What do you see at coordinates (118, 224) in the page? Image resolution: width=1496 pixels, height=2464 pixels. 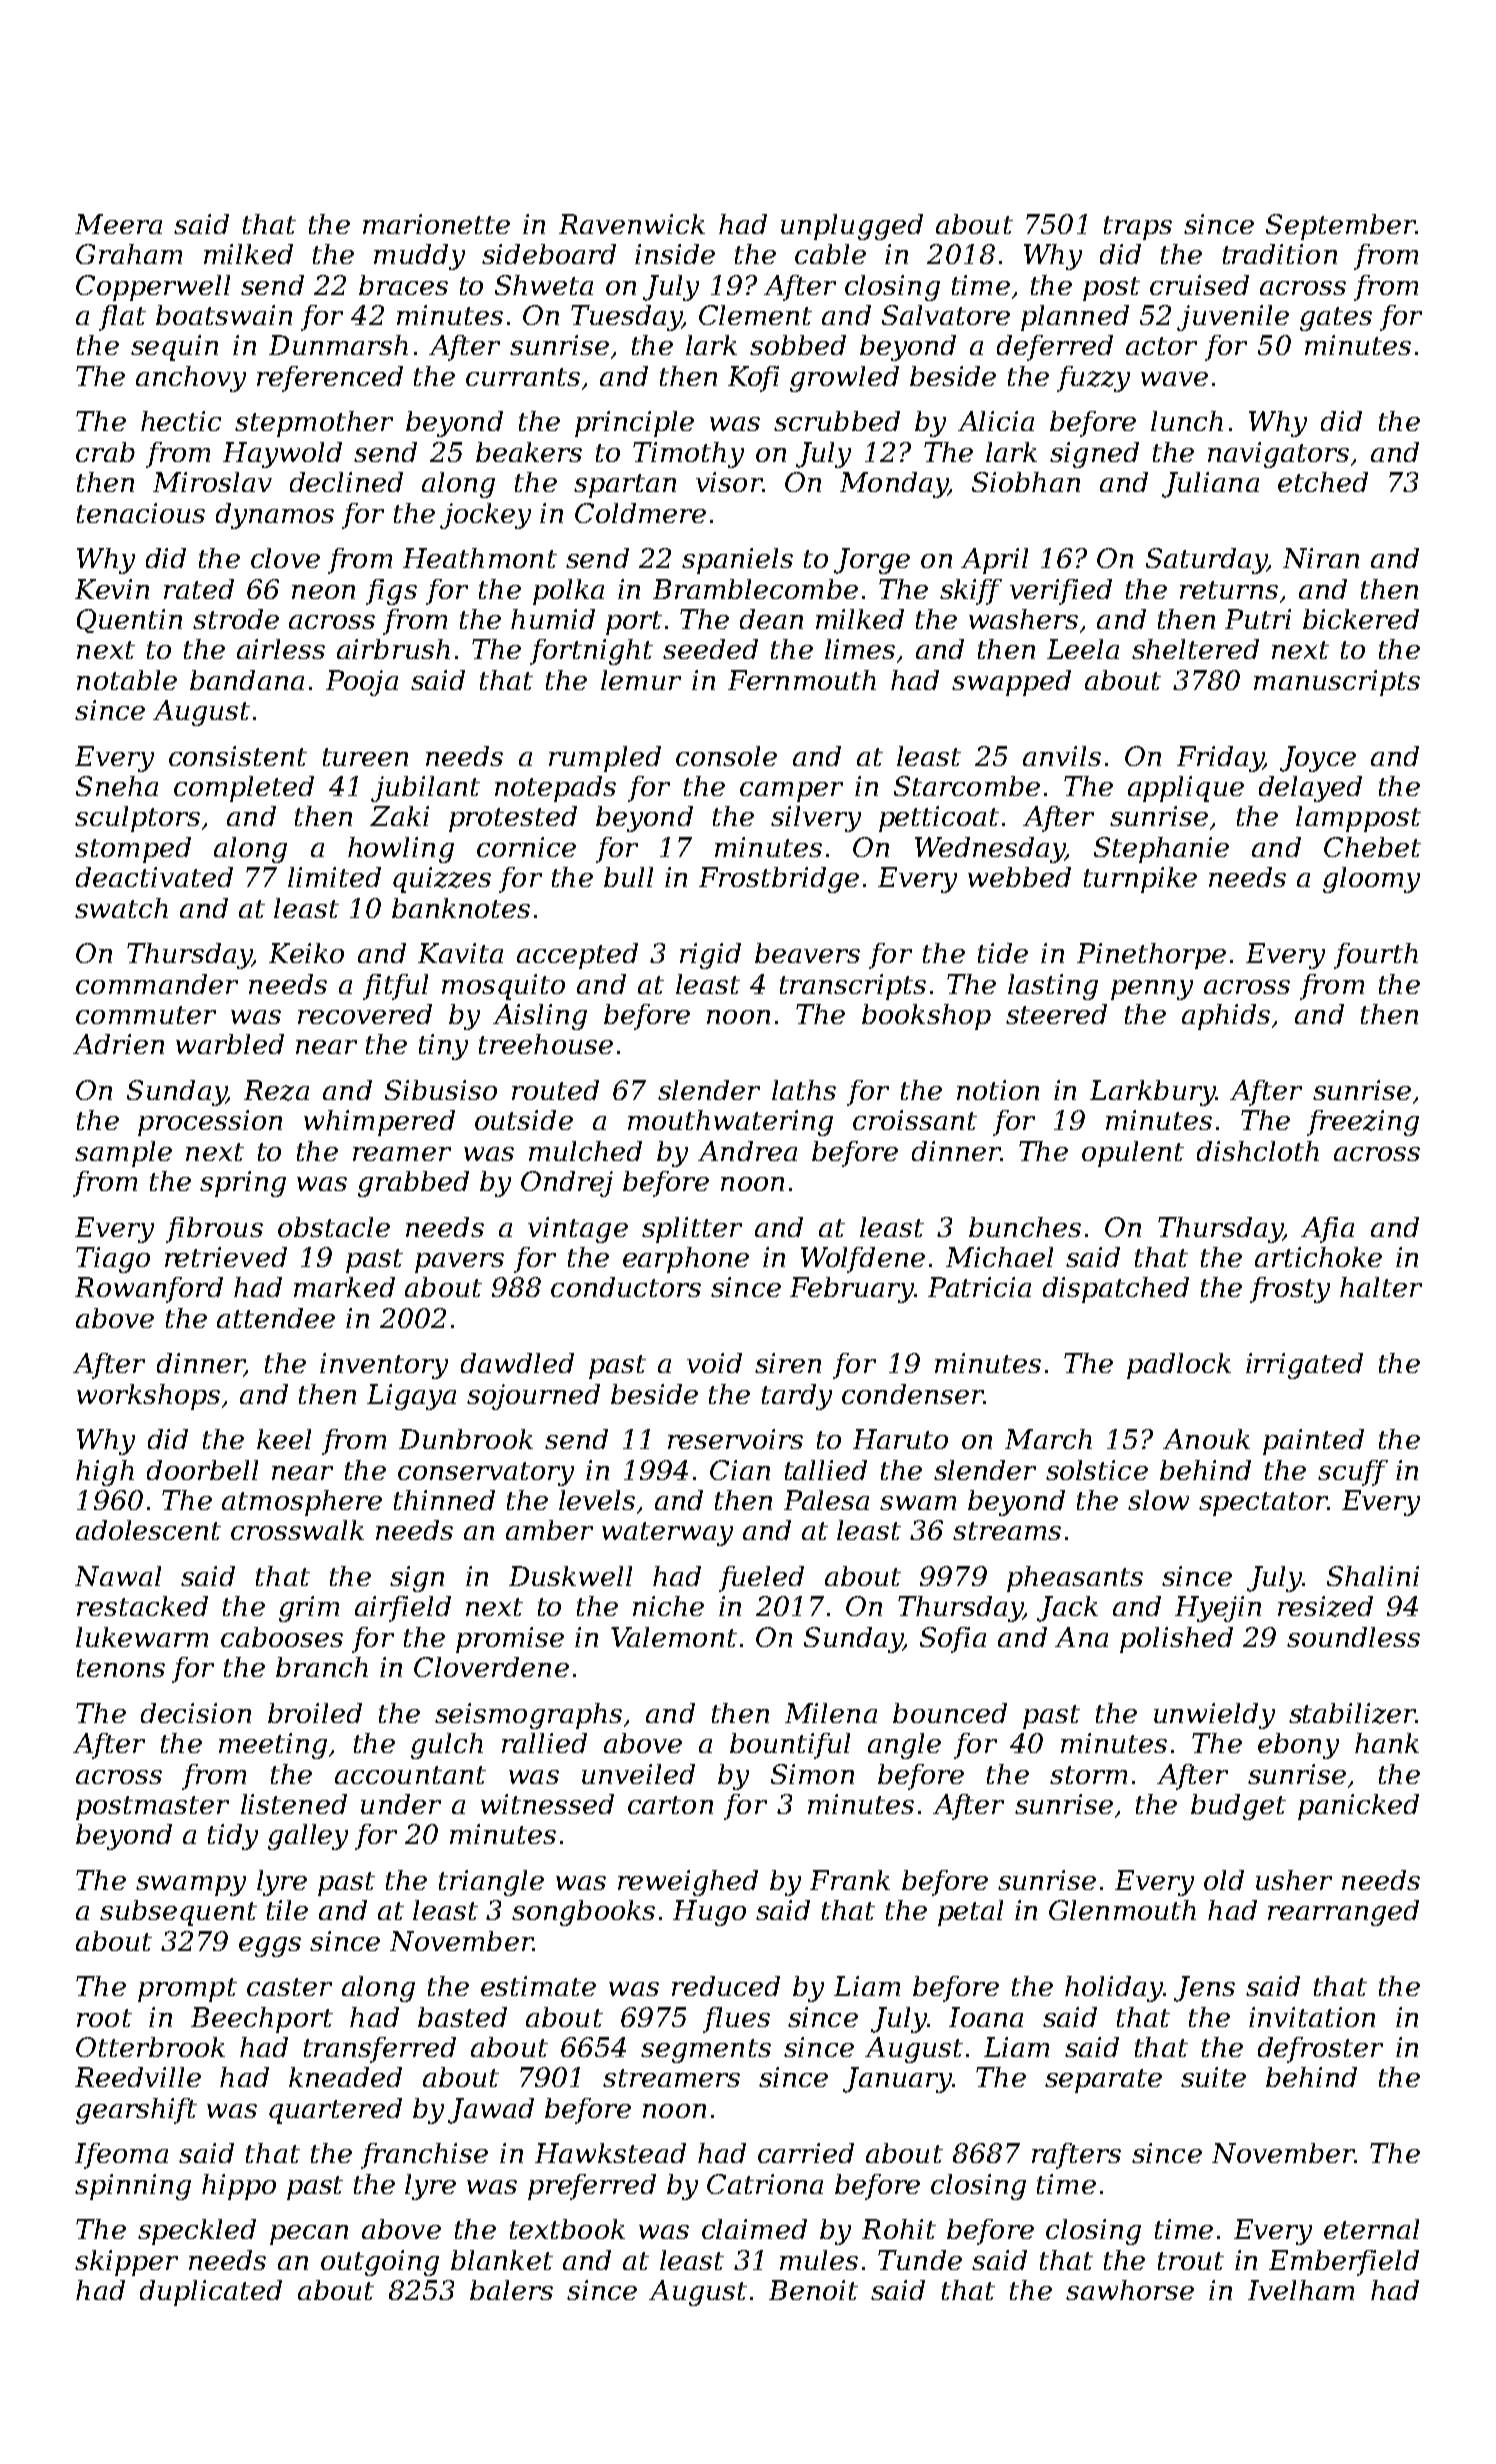 I see `Meera` at bounding box center [118, 224].
